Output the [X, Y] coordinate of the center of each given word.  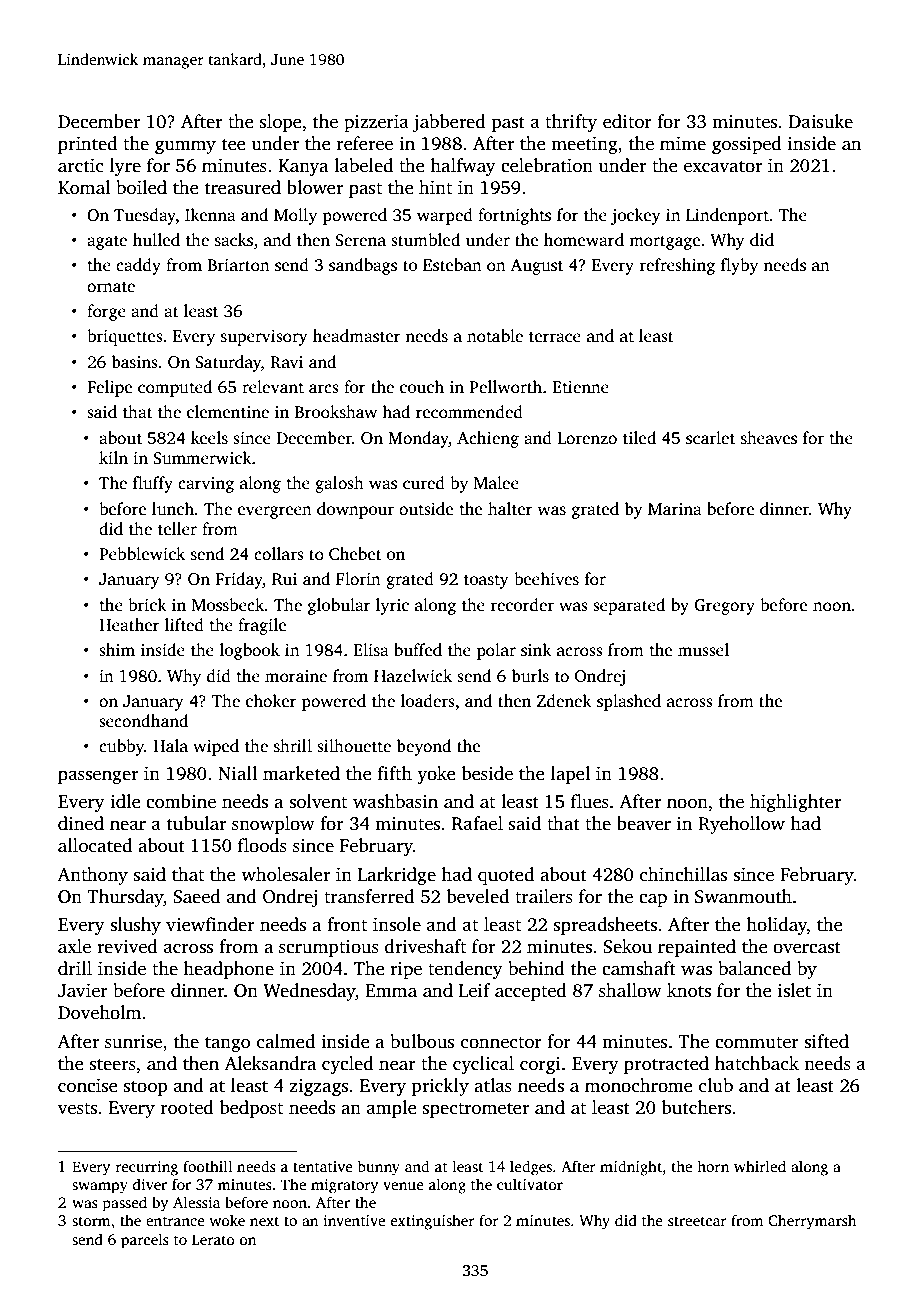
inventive [354, 1220]
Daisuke [821, 121]
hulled [156, 240]
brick [147, 604]
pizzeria [376, 123]
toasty [486, 581]
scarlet [710, 438]
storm [91, 1221]
